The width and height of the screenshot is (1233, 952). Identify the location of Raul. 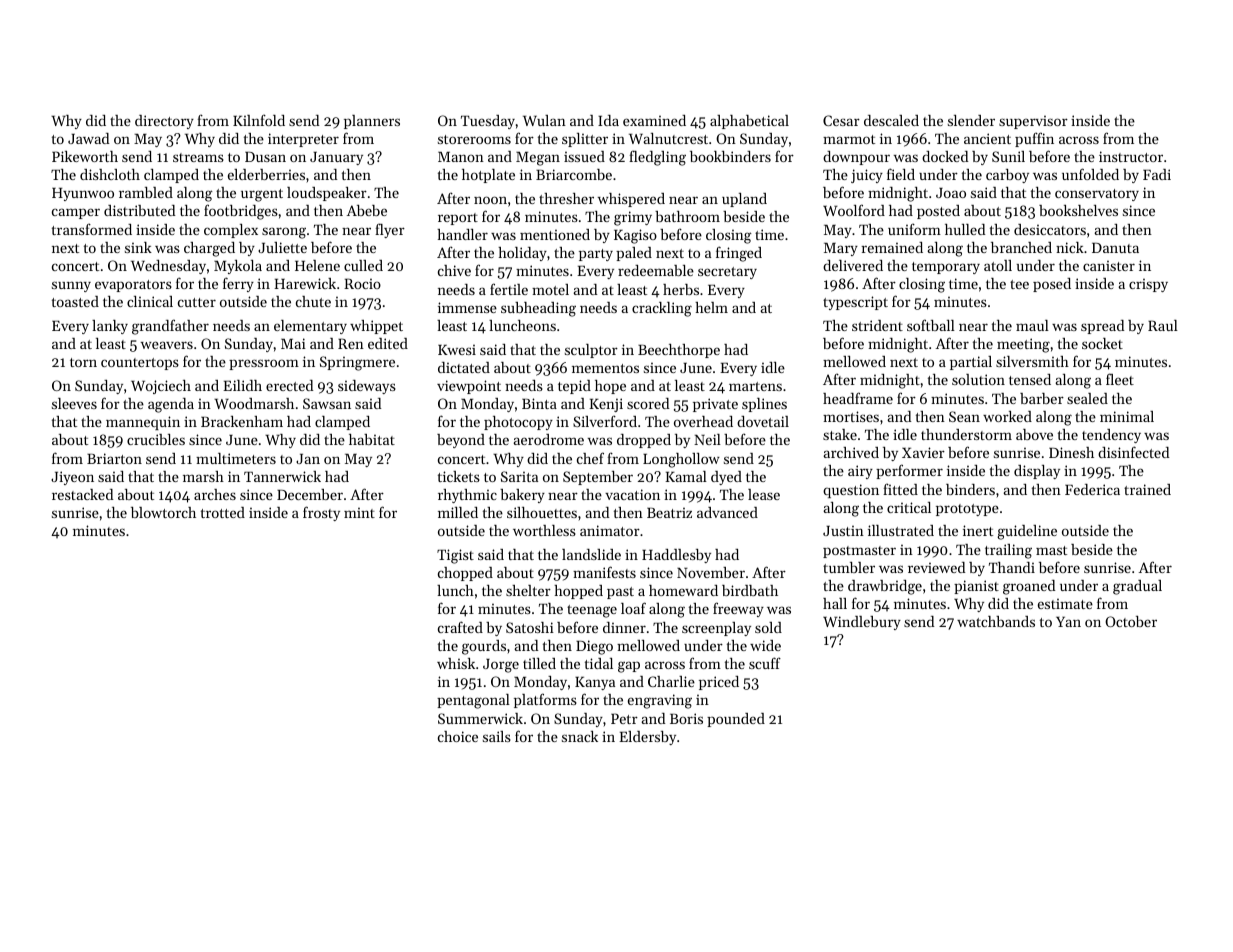
(1163, 325).
